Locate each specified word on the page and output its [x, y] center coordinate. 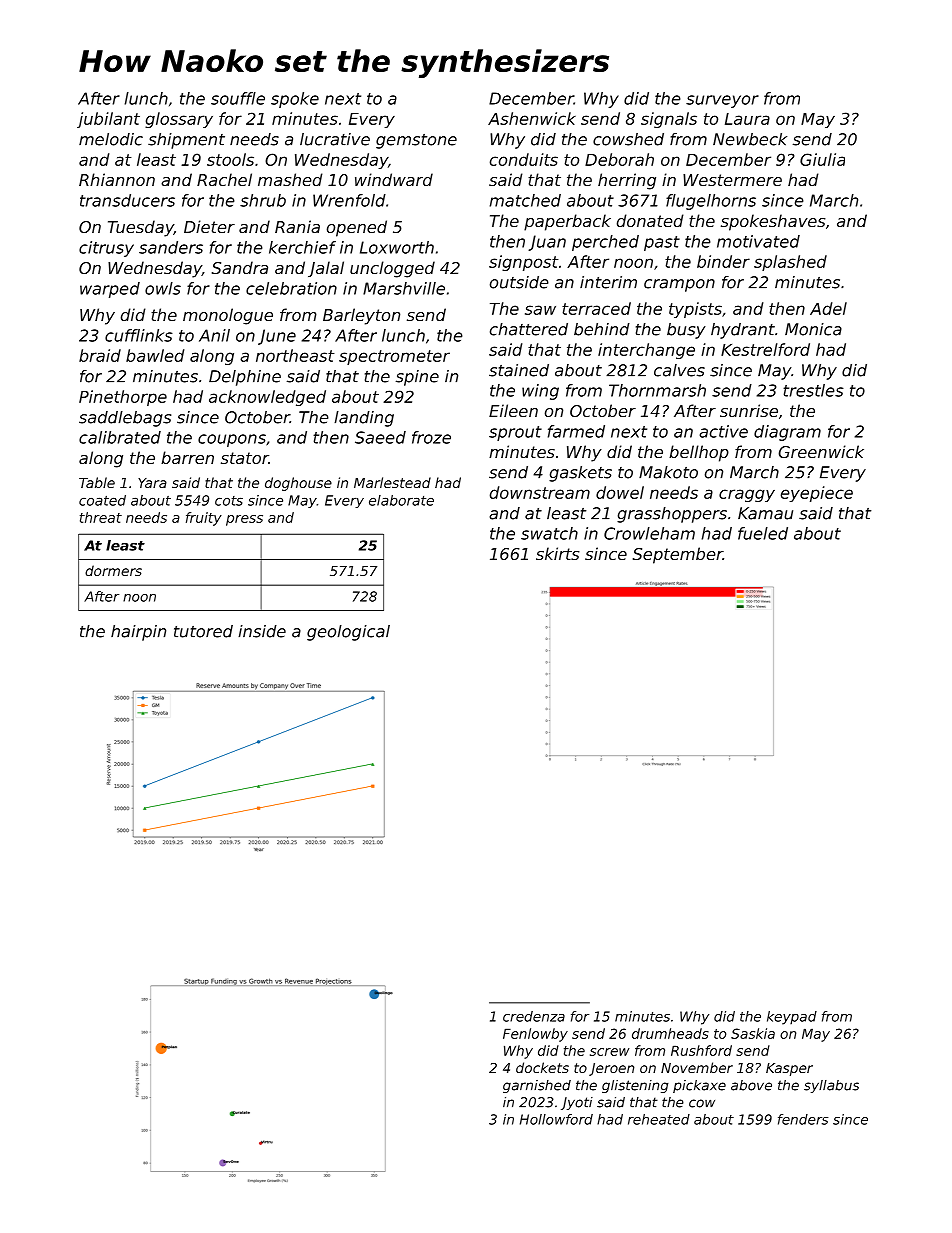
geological [348, 633]
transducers [127, 200]
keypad [792, 1018]
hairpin [138, 633]
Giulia [822, 159]
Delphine [245, 378]
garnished [537, 1086]
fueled [763, 533]
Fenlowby [535, 1035]
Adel [828, 308]
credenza [534, 1016]
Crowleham [649, 533]
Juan [547, 243]
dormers [113, 570]
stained [519, 370]
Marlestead [392, 482]
